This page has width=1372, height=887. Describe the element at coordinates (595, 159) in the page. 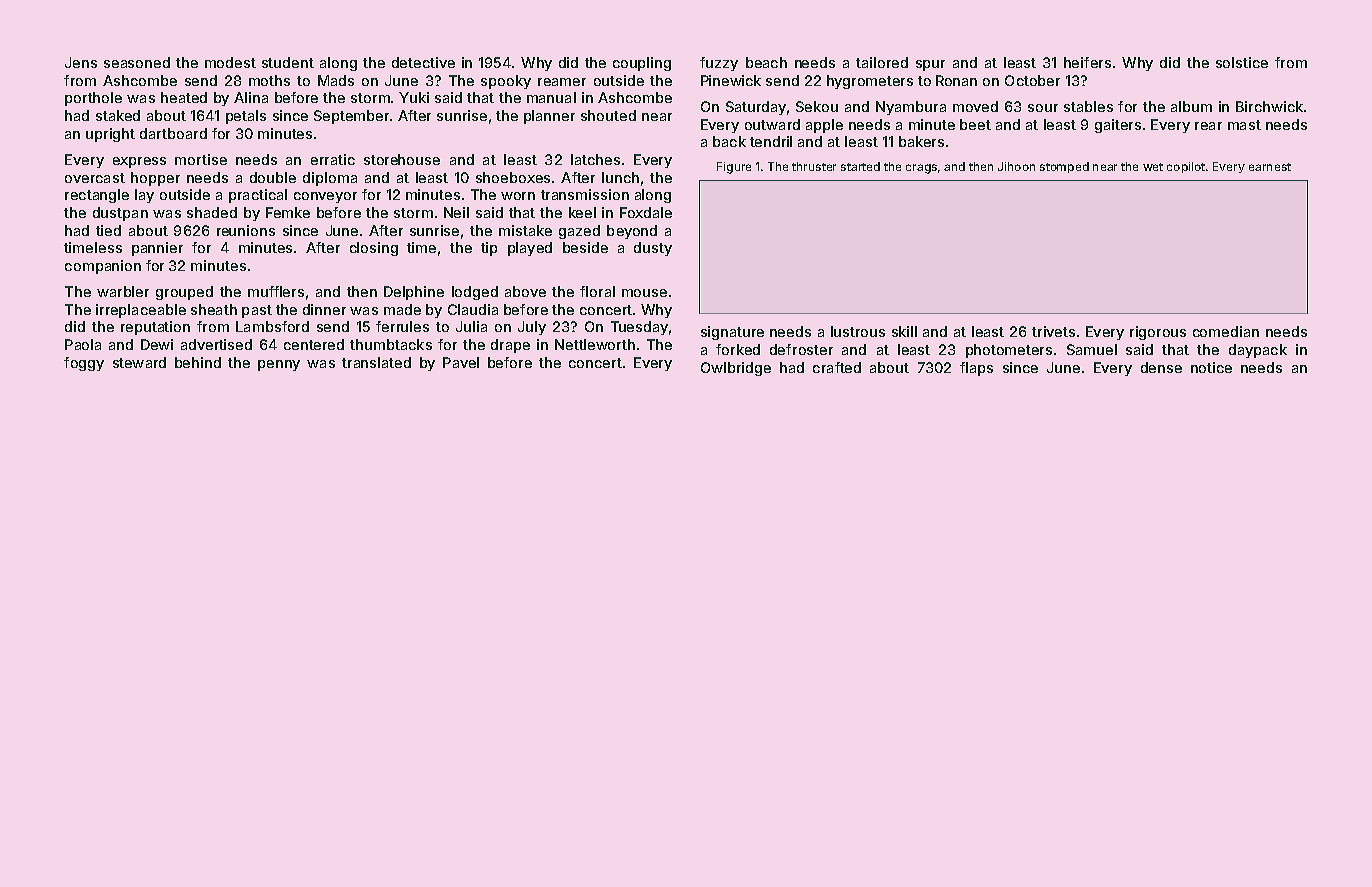

I see `latches` at that location.
